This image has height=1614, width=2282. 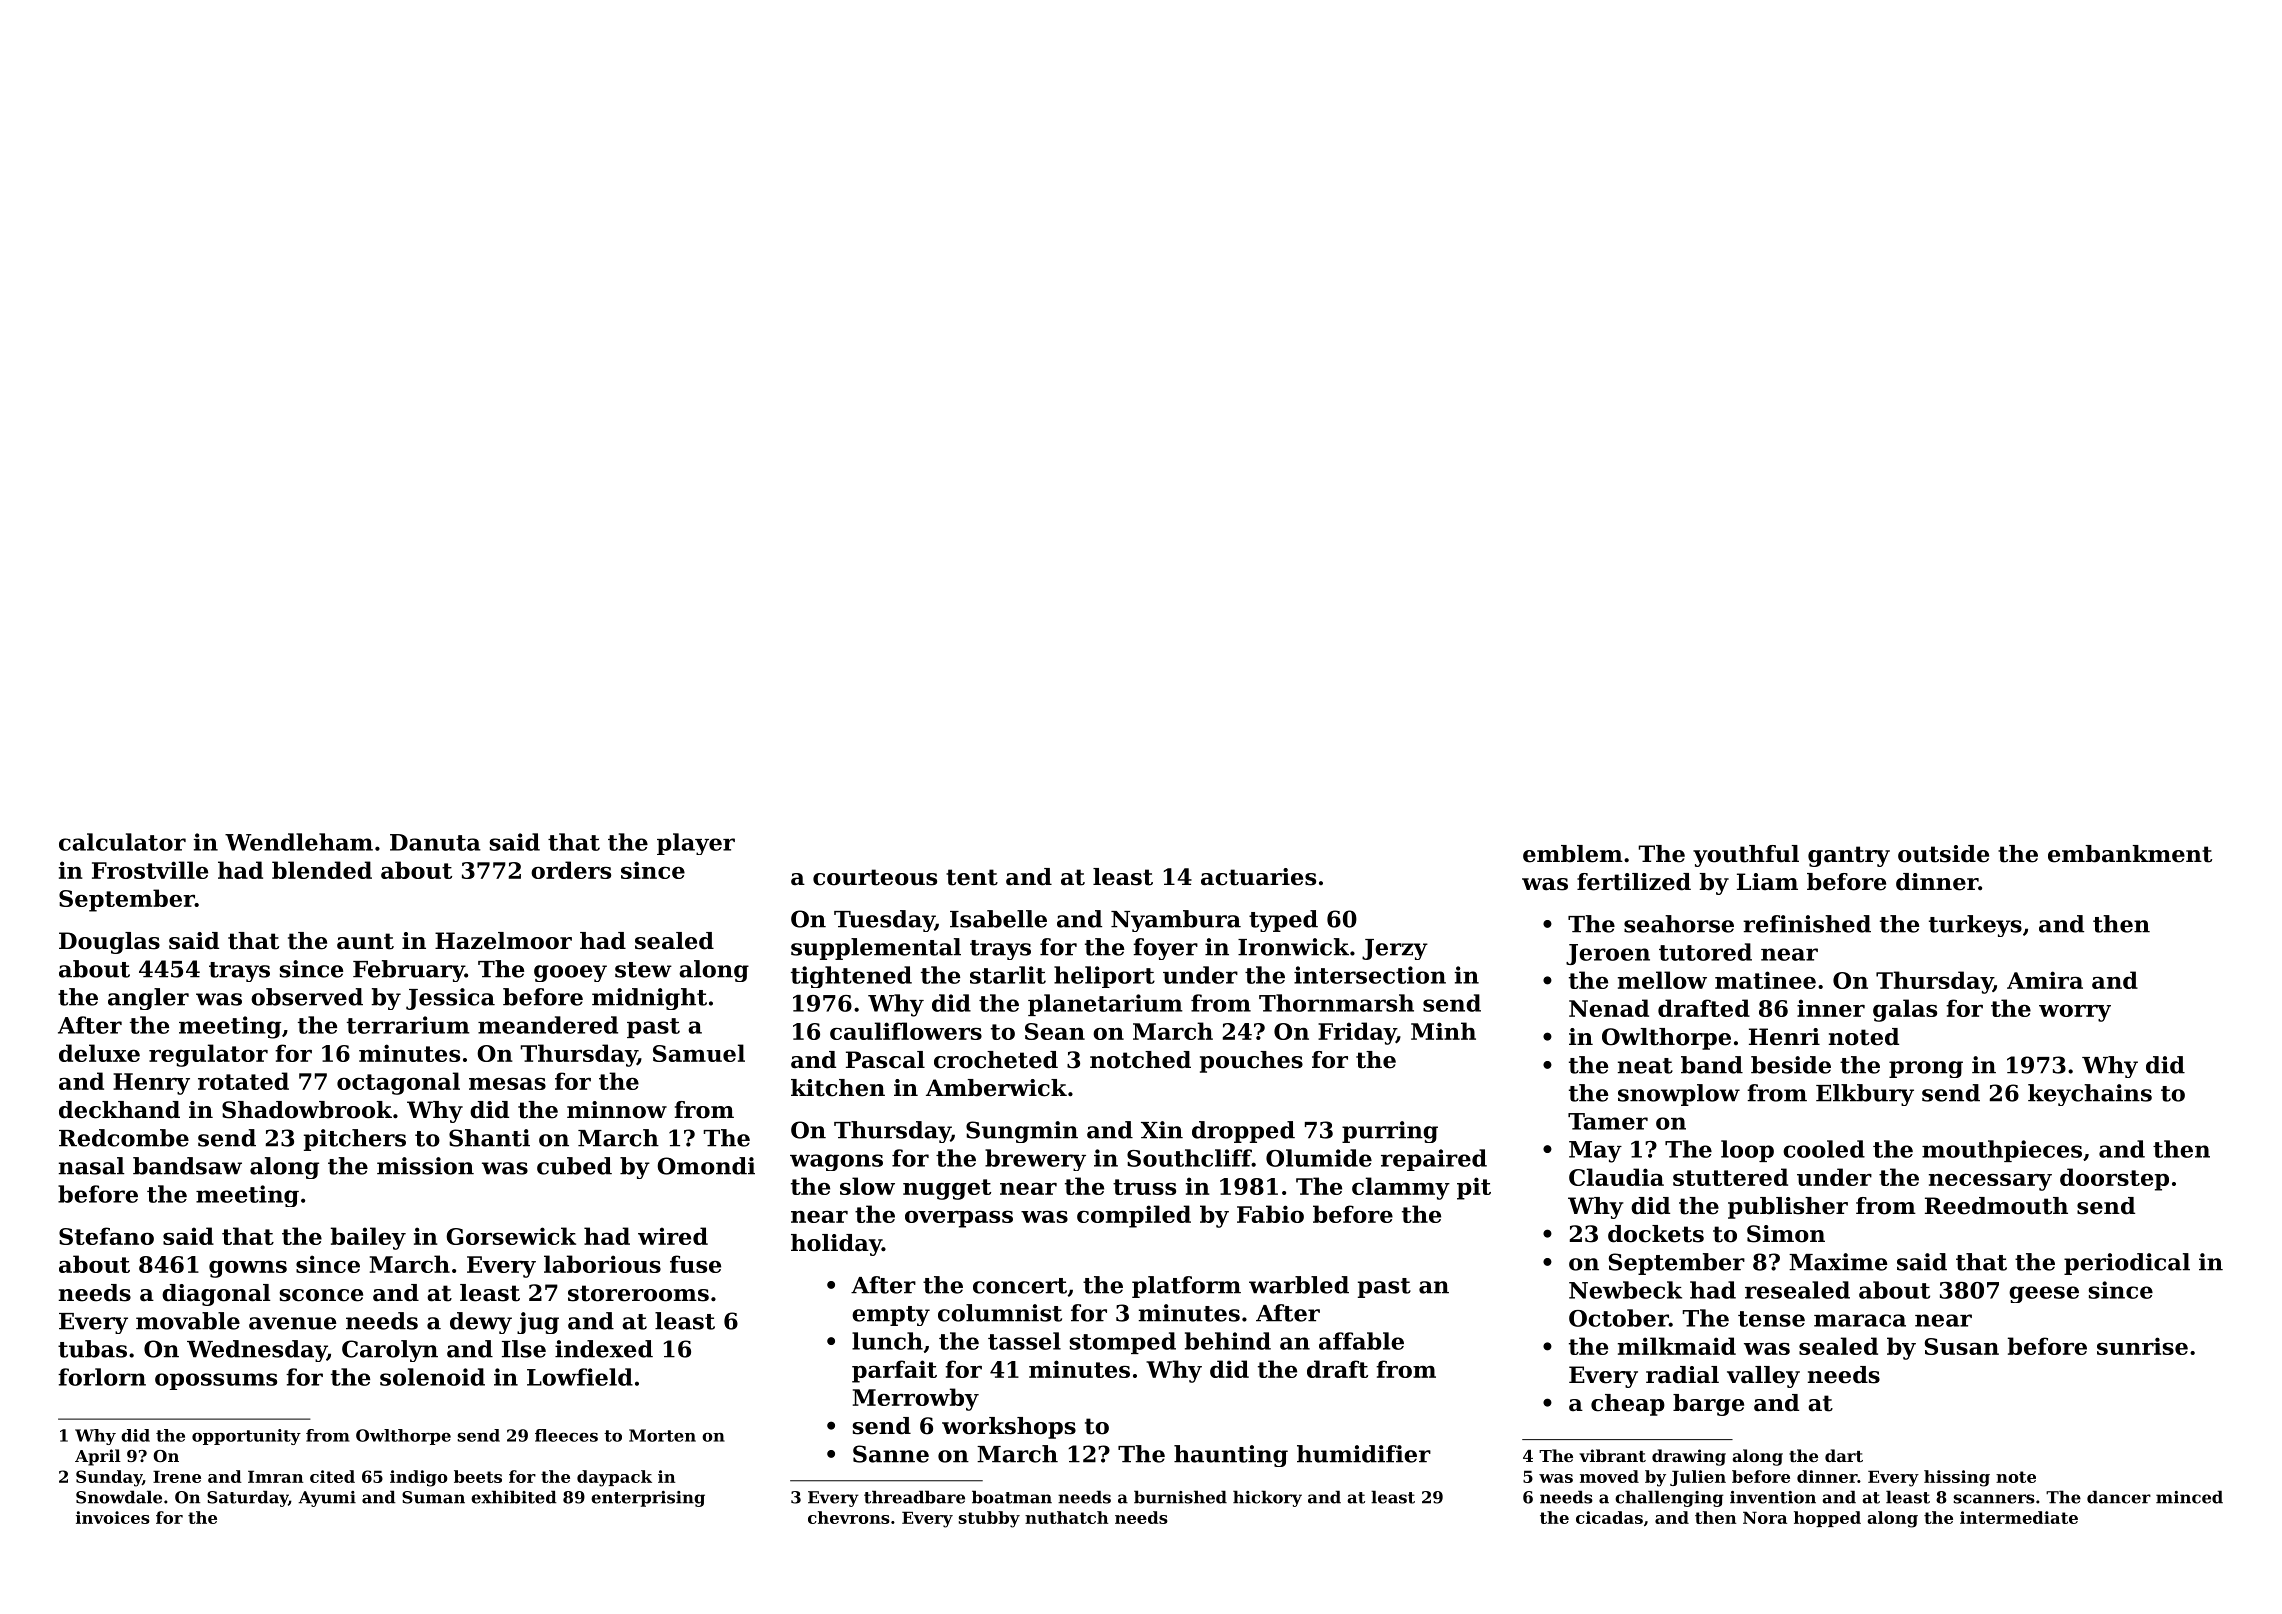 I want to click on chevrons, so click(x=849, y=1517).
